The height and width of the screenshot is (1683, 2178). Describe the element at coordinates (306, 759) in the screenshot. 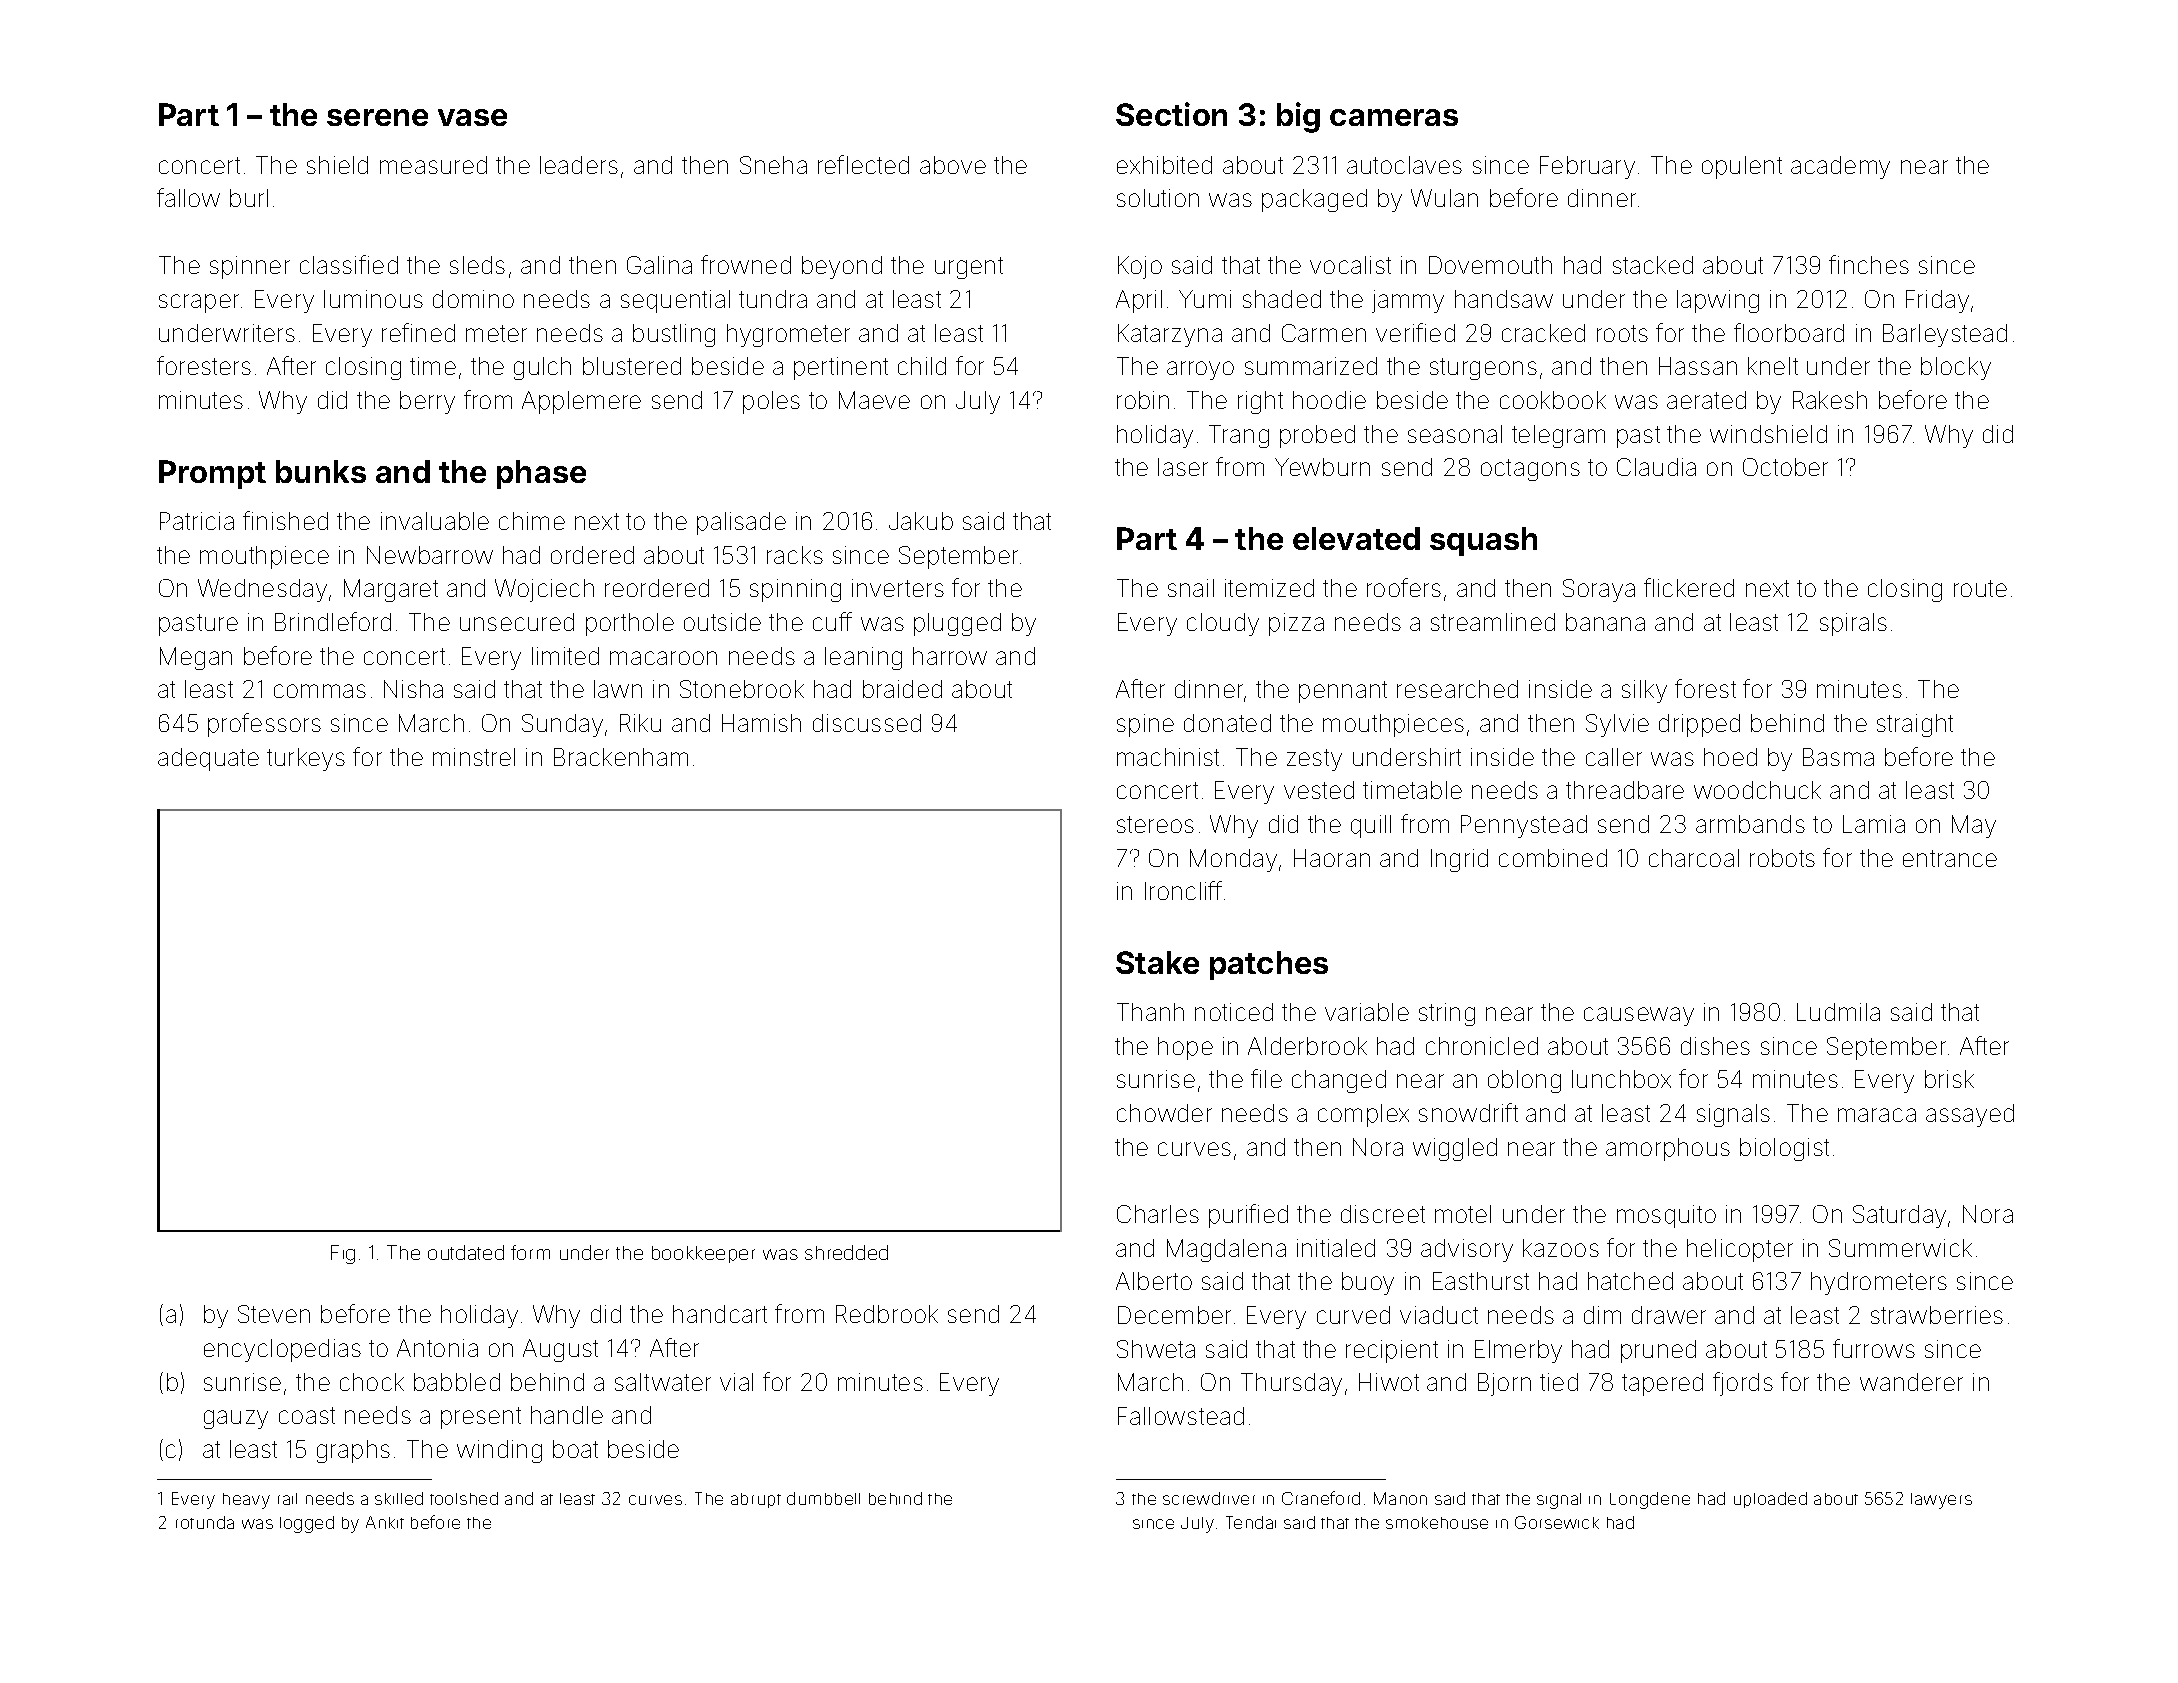

I see `turkeys` at that location.
